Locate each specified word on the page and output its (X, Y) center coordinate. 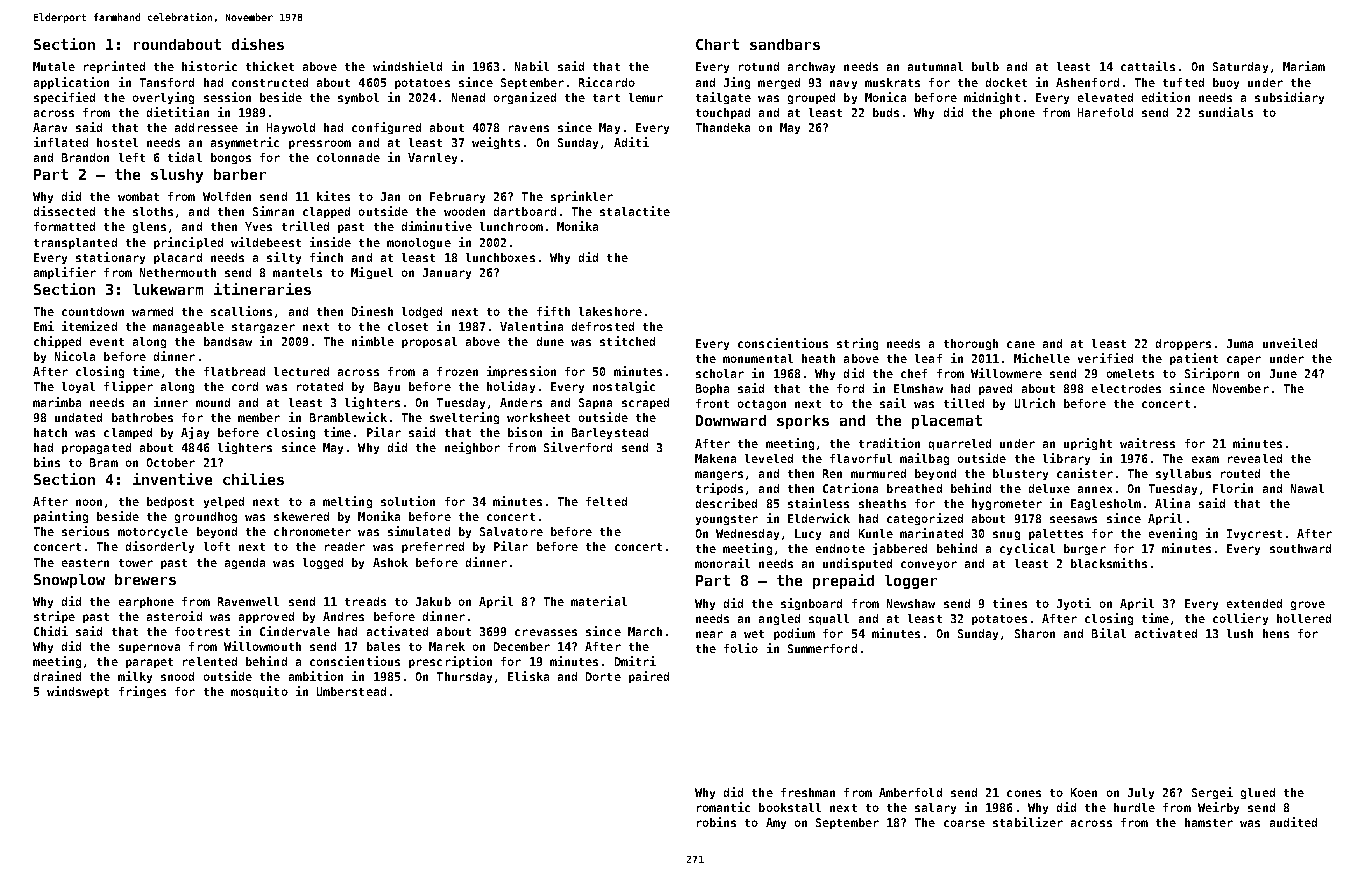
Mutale (54, 66)
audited (1293, 822)
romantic (723, 807)
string (857, 344)
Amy (776, 823)
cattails (1148, 66)
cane (1021, 344)
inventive (172, 479)
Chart (717, 44)
